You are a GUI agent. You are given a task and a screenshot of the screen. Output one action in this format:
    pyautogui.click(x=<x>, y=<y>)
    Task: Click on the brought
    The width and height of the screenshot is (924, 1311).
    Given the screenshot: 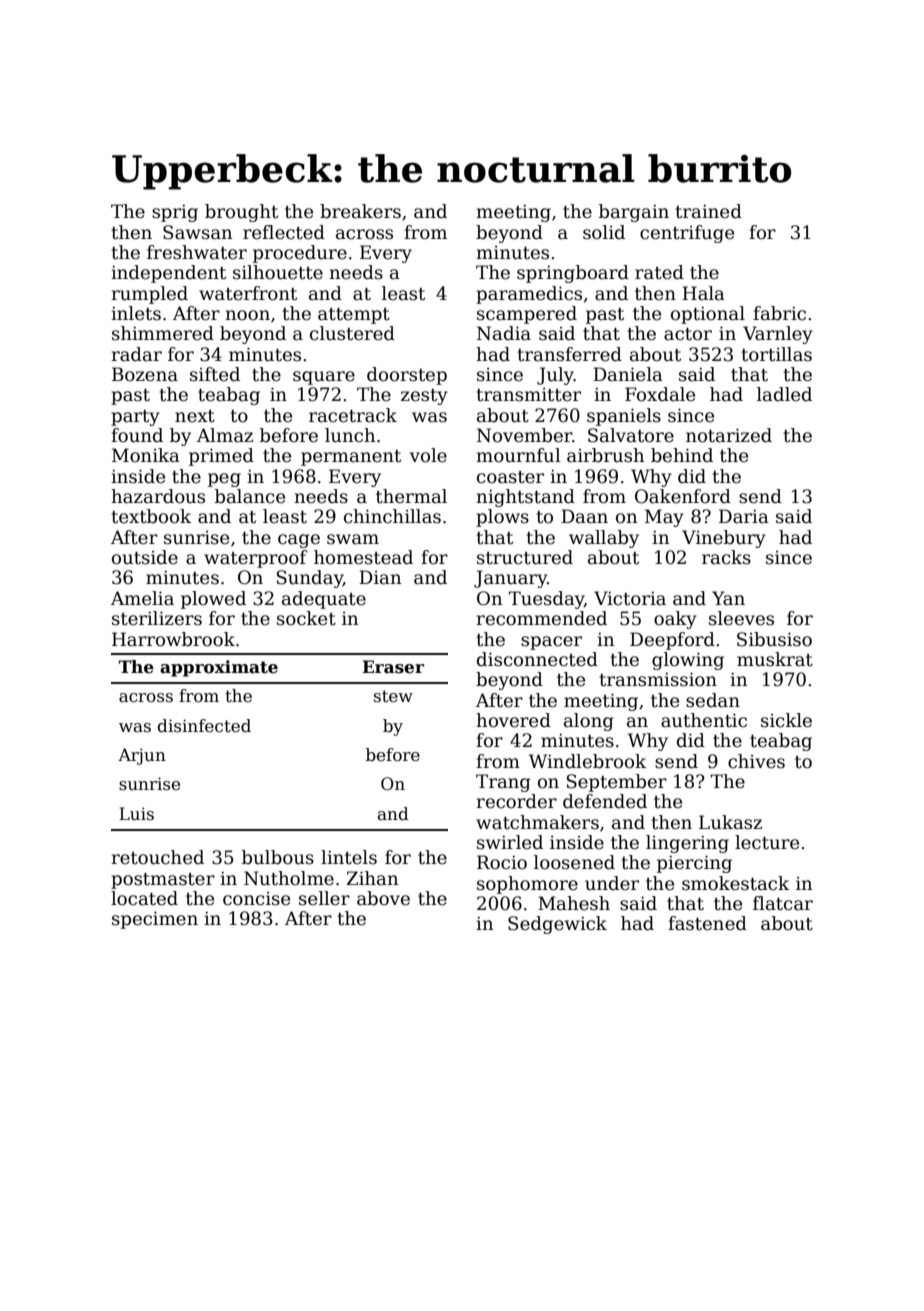 What is the action you would take?
    pyautogui.click(x=241, y=213)
